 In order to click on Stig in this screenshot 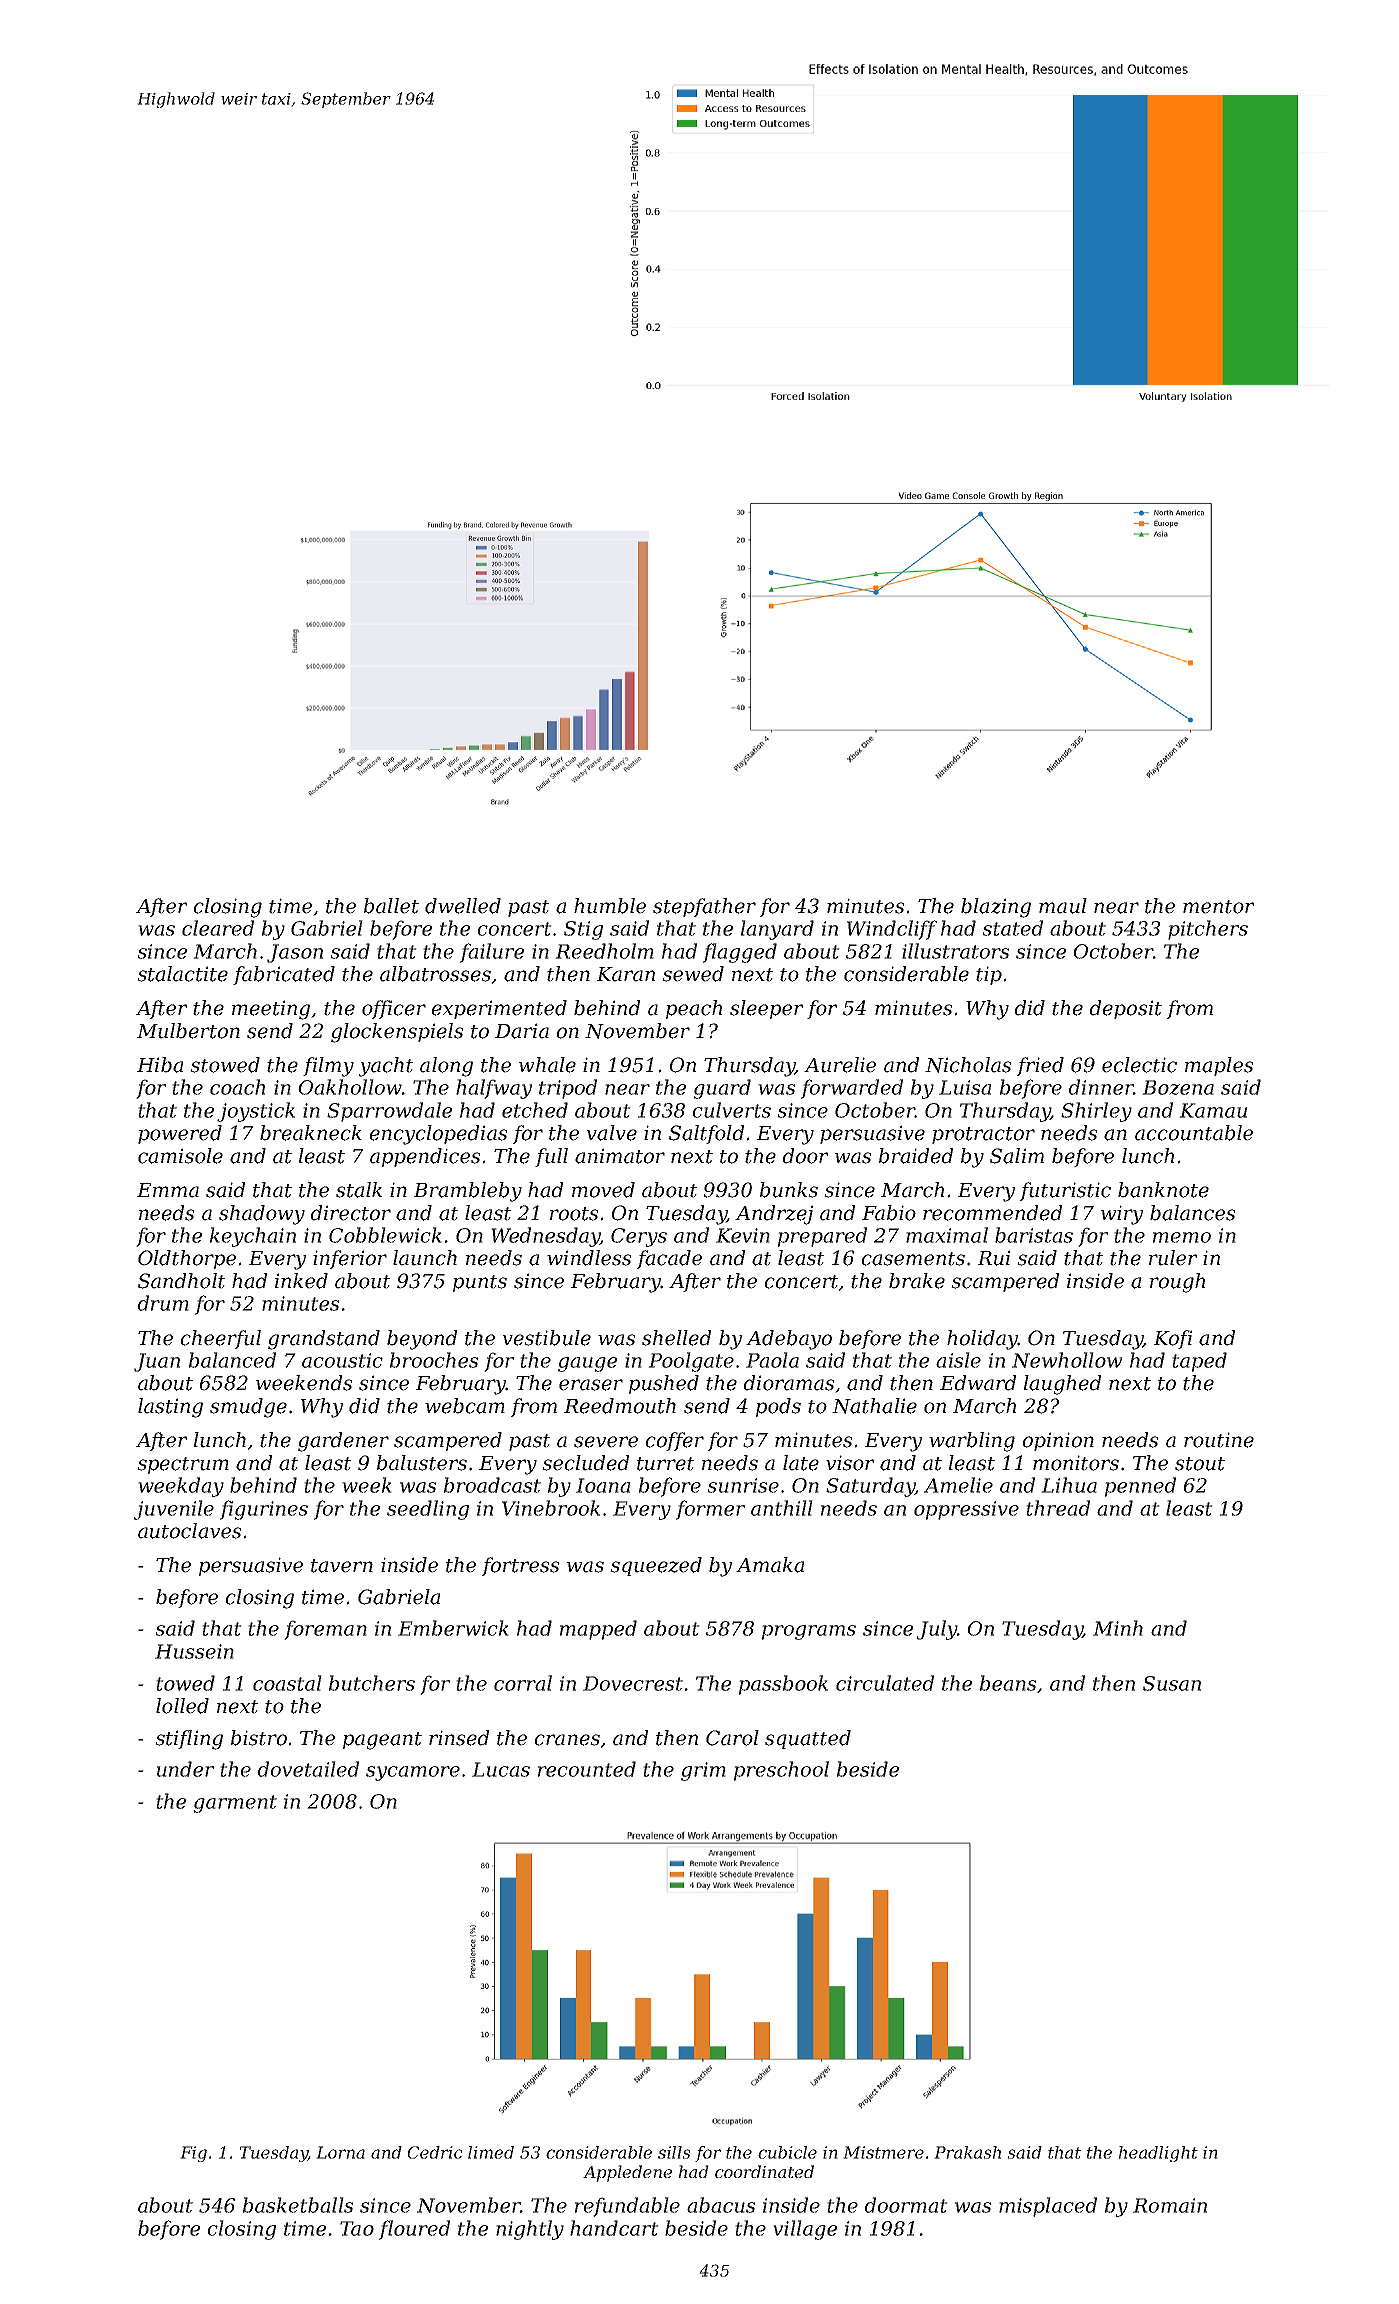, I will do `click(583, 930)`.
